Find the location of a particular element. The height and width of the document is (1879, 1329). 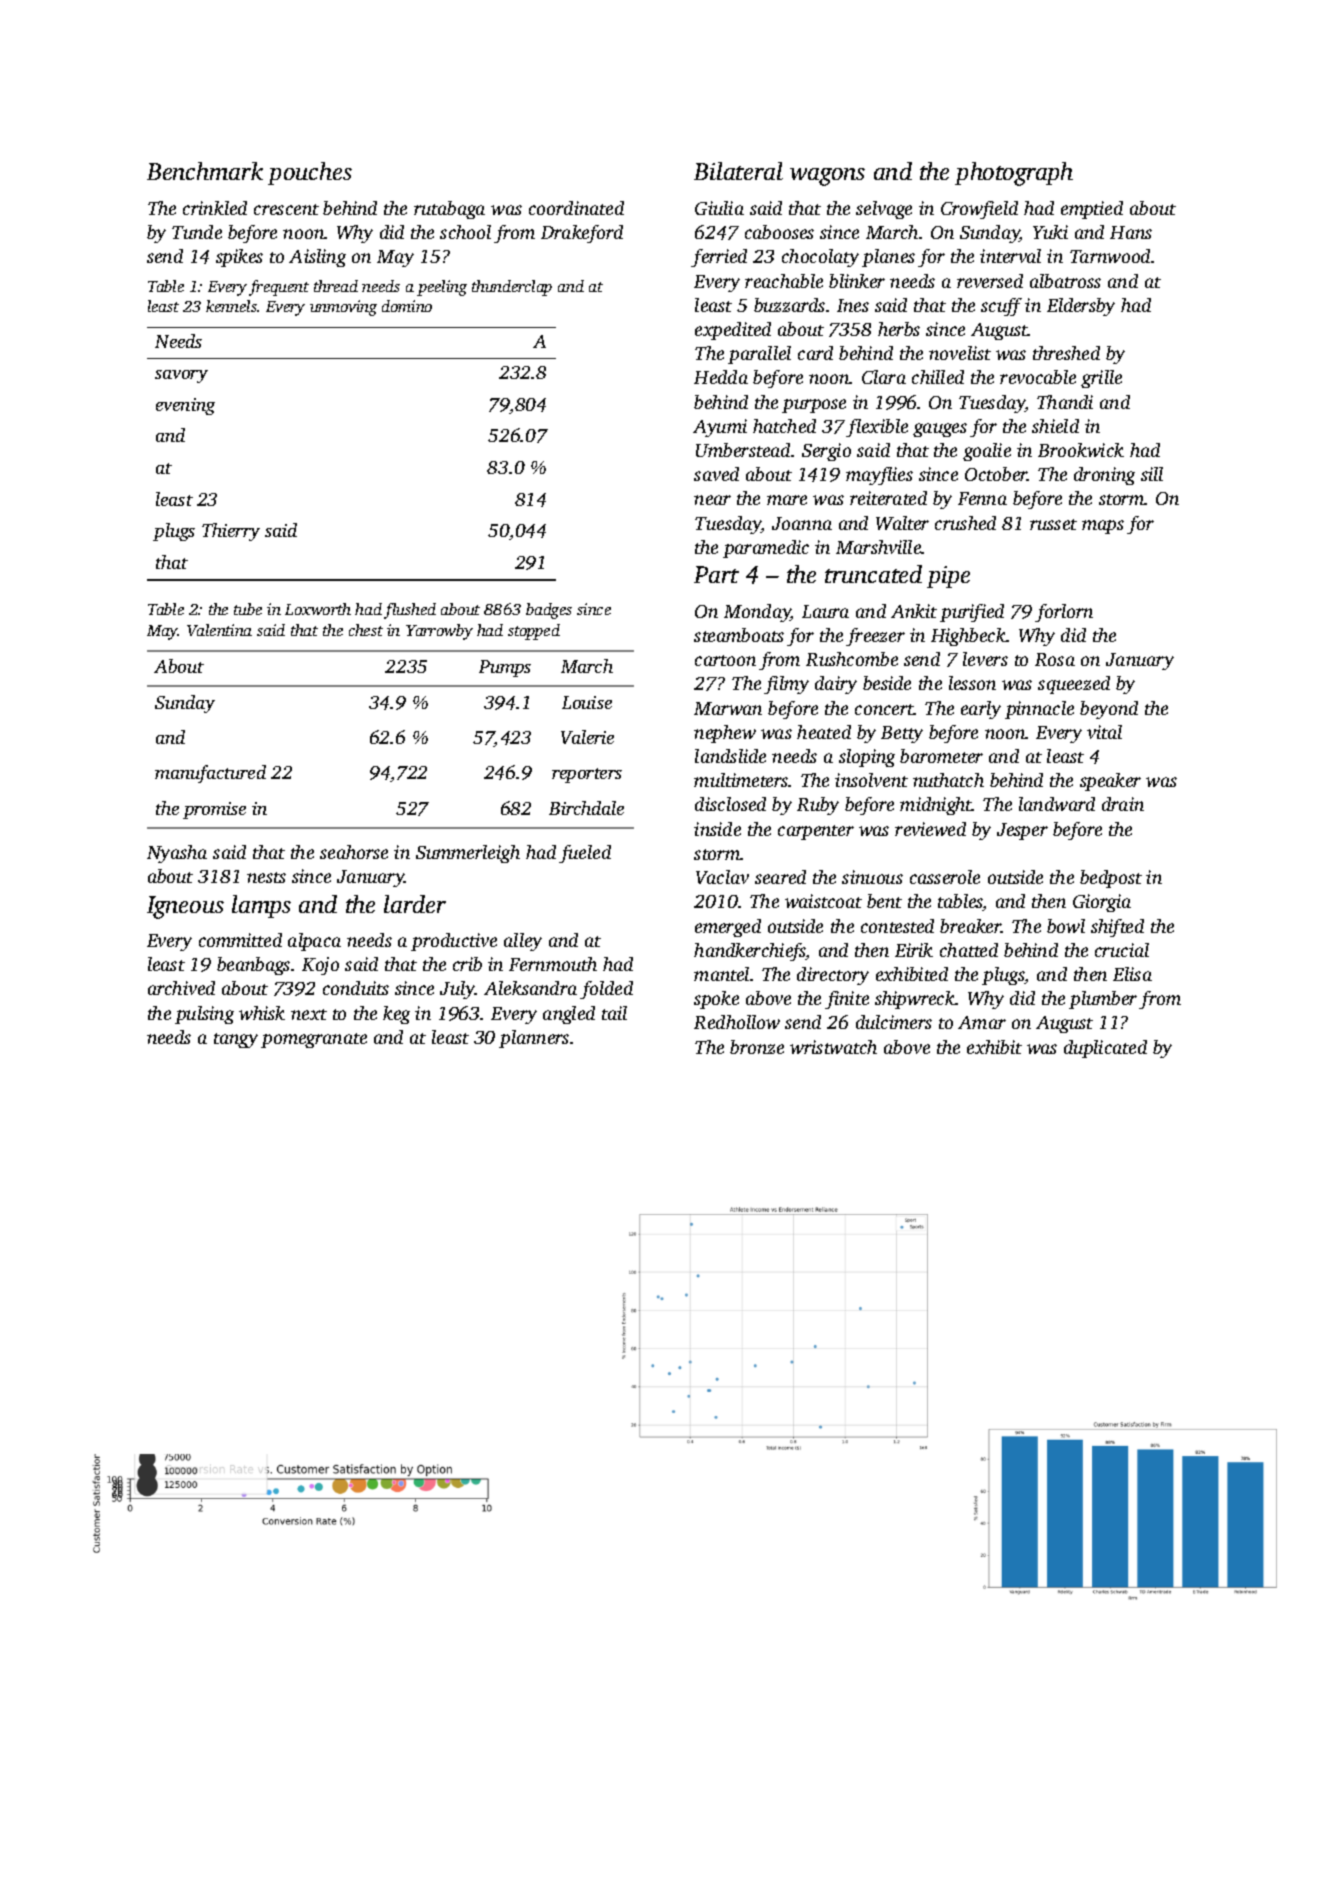

Ankit is located at coordinates (914, 611).
